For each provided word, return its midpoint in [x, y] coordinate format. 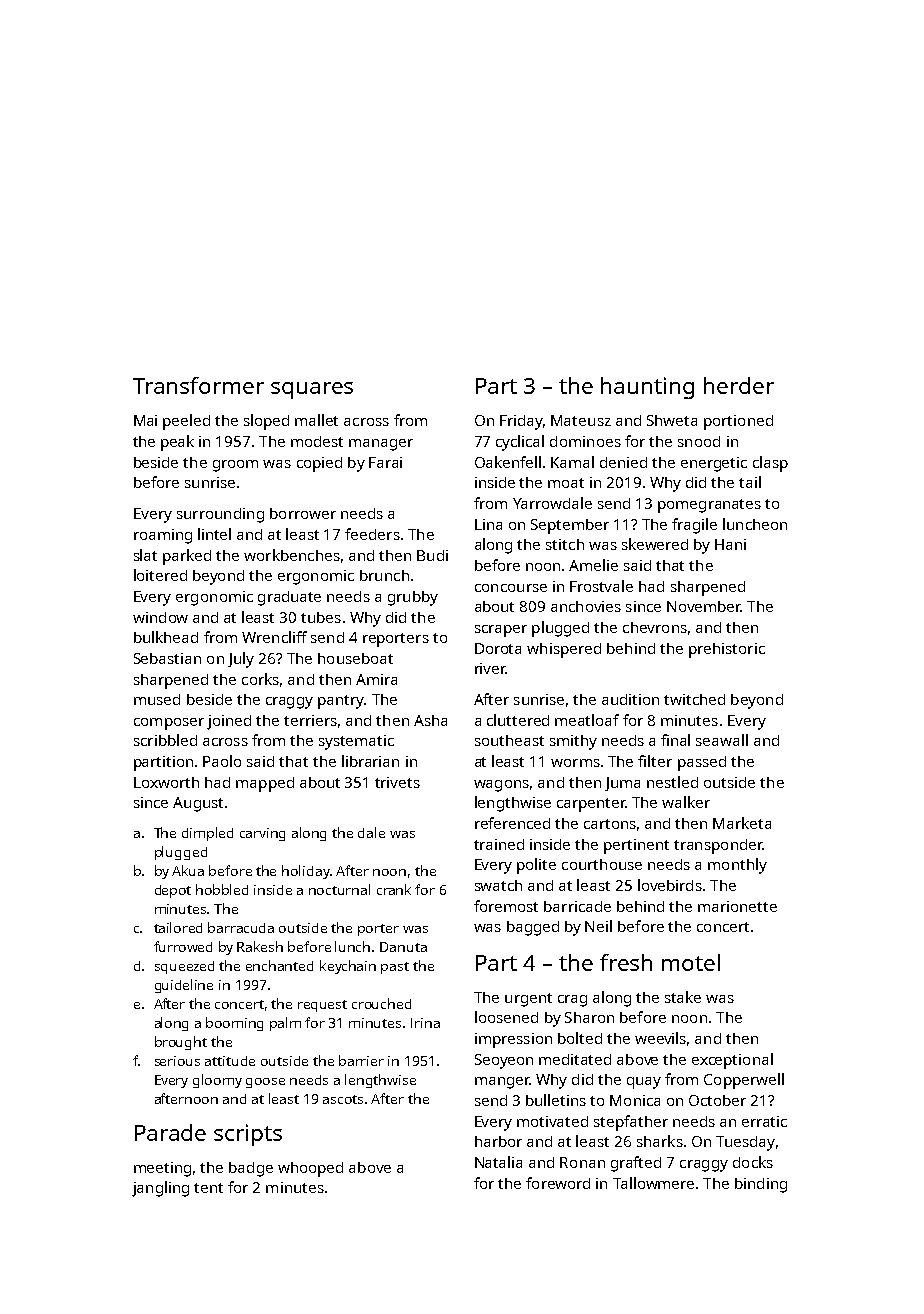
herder [739, 385]
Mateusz [581, 420]
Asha [430, 720]
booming [234, 1024]
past [395, 968]
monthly [737, 866]
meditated [575, 1059]
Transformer [198, 385]
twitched [694, 699]
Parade [170, 1132]
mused [157, 699]
